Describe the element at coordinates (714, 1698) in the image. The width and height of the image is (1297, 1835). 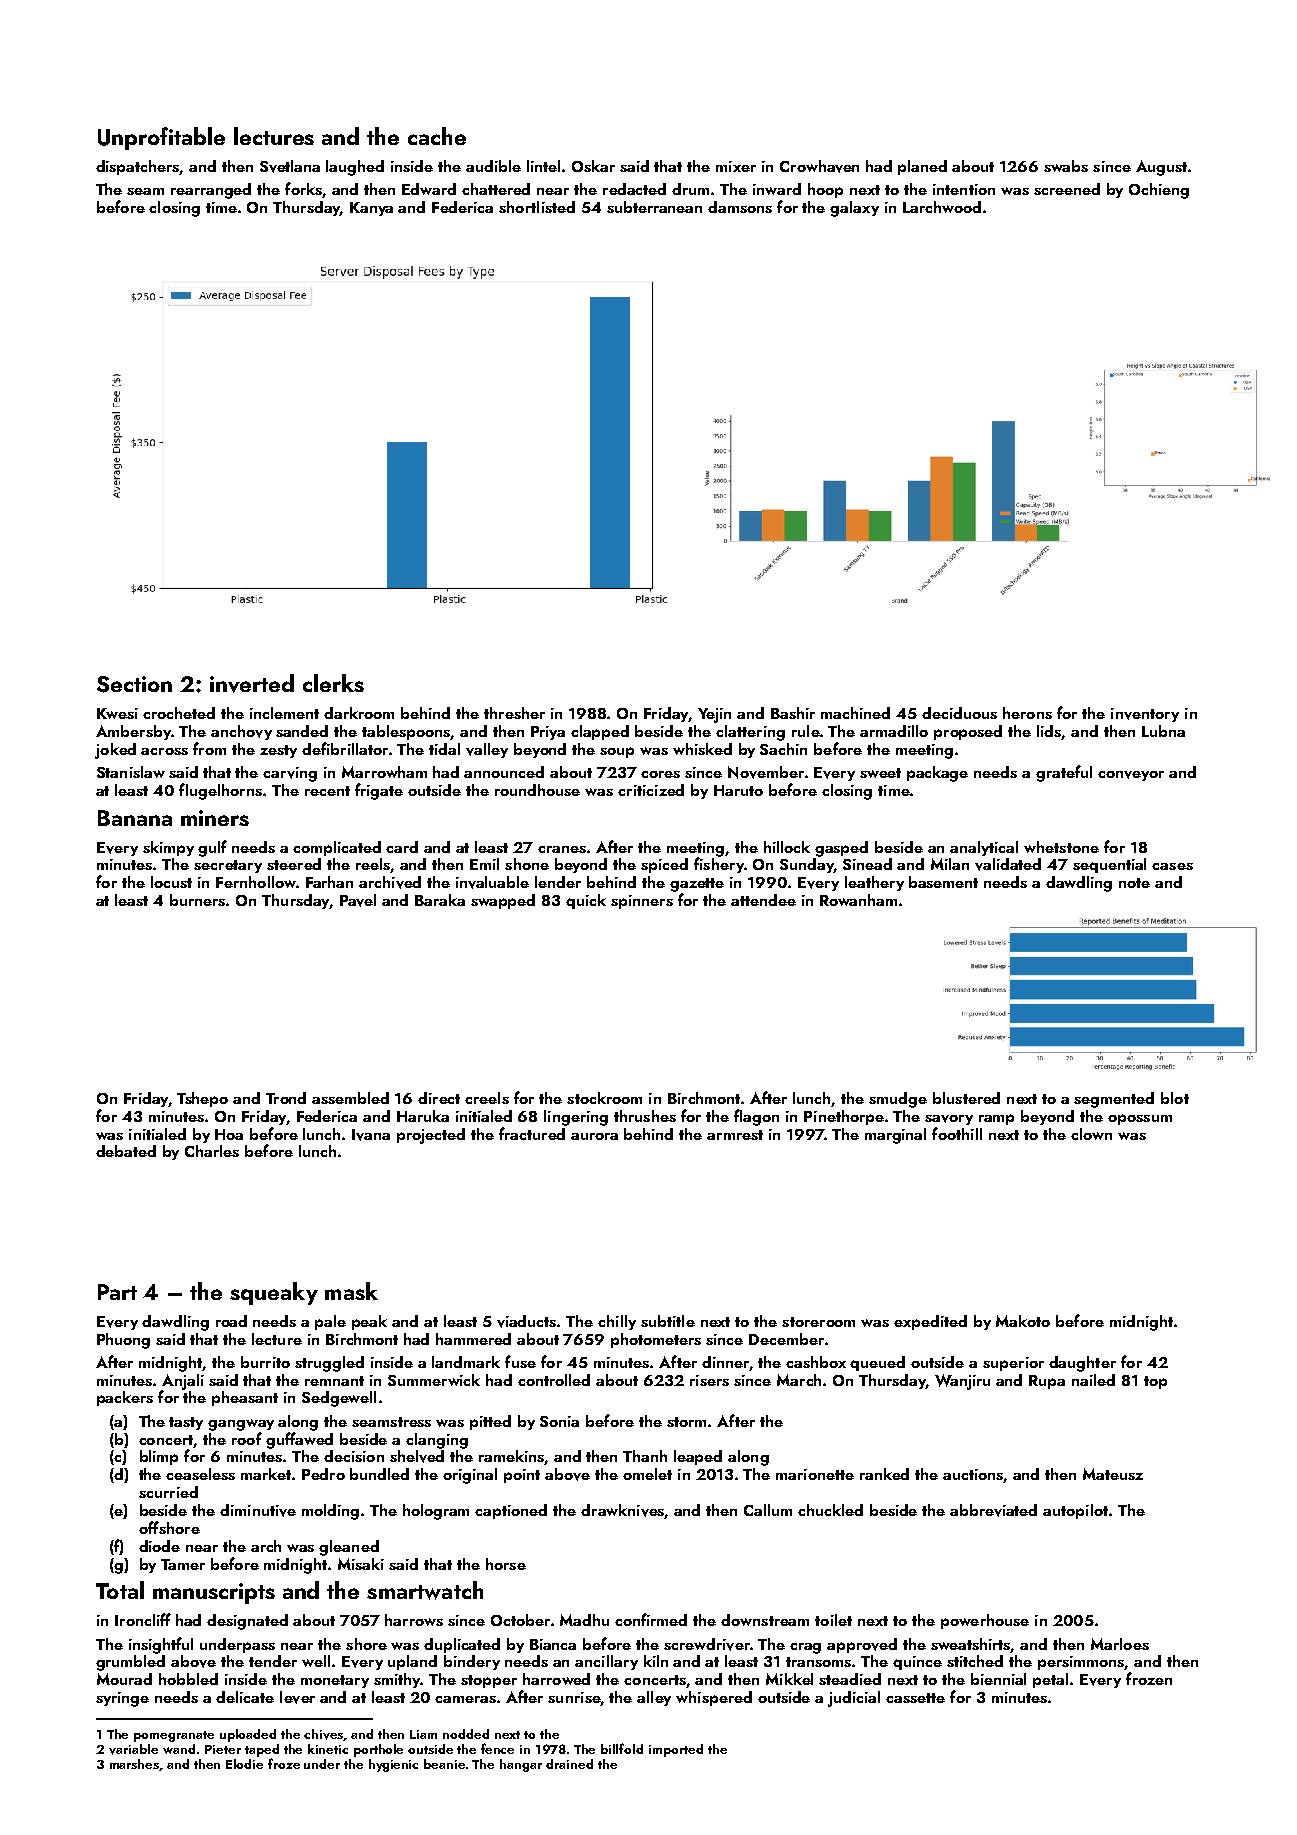
I see `whispered` at that location.
